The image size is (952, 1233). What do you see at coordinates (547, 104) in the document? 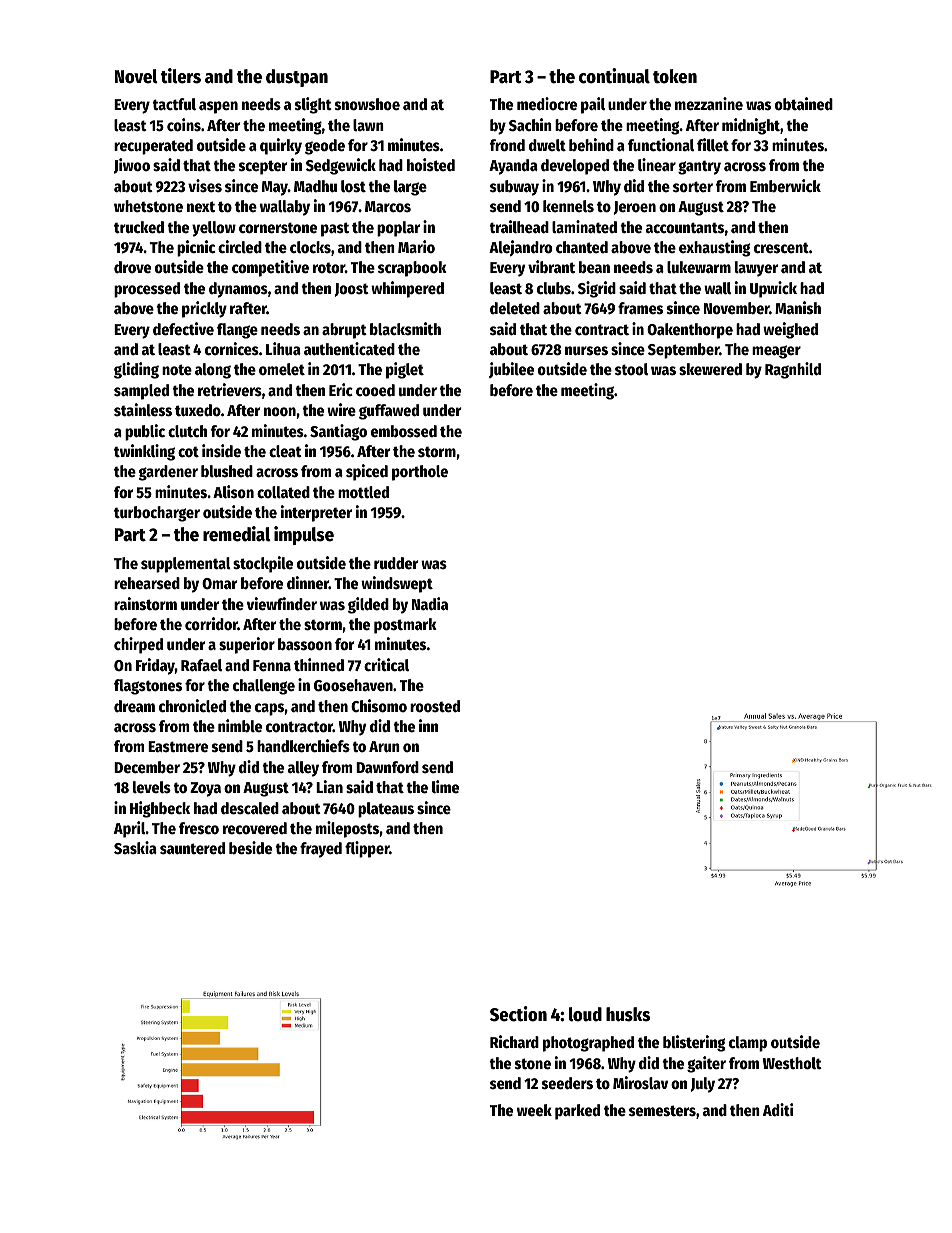
I see `mediocre` at bounding box center [547, 104].
